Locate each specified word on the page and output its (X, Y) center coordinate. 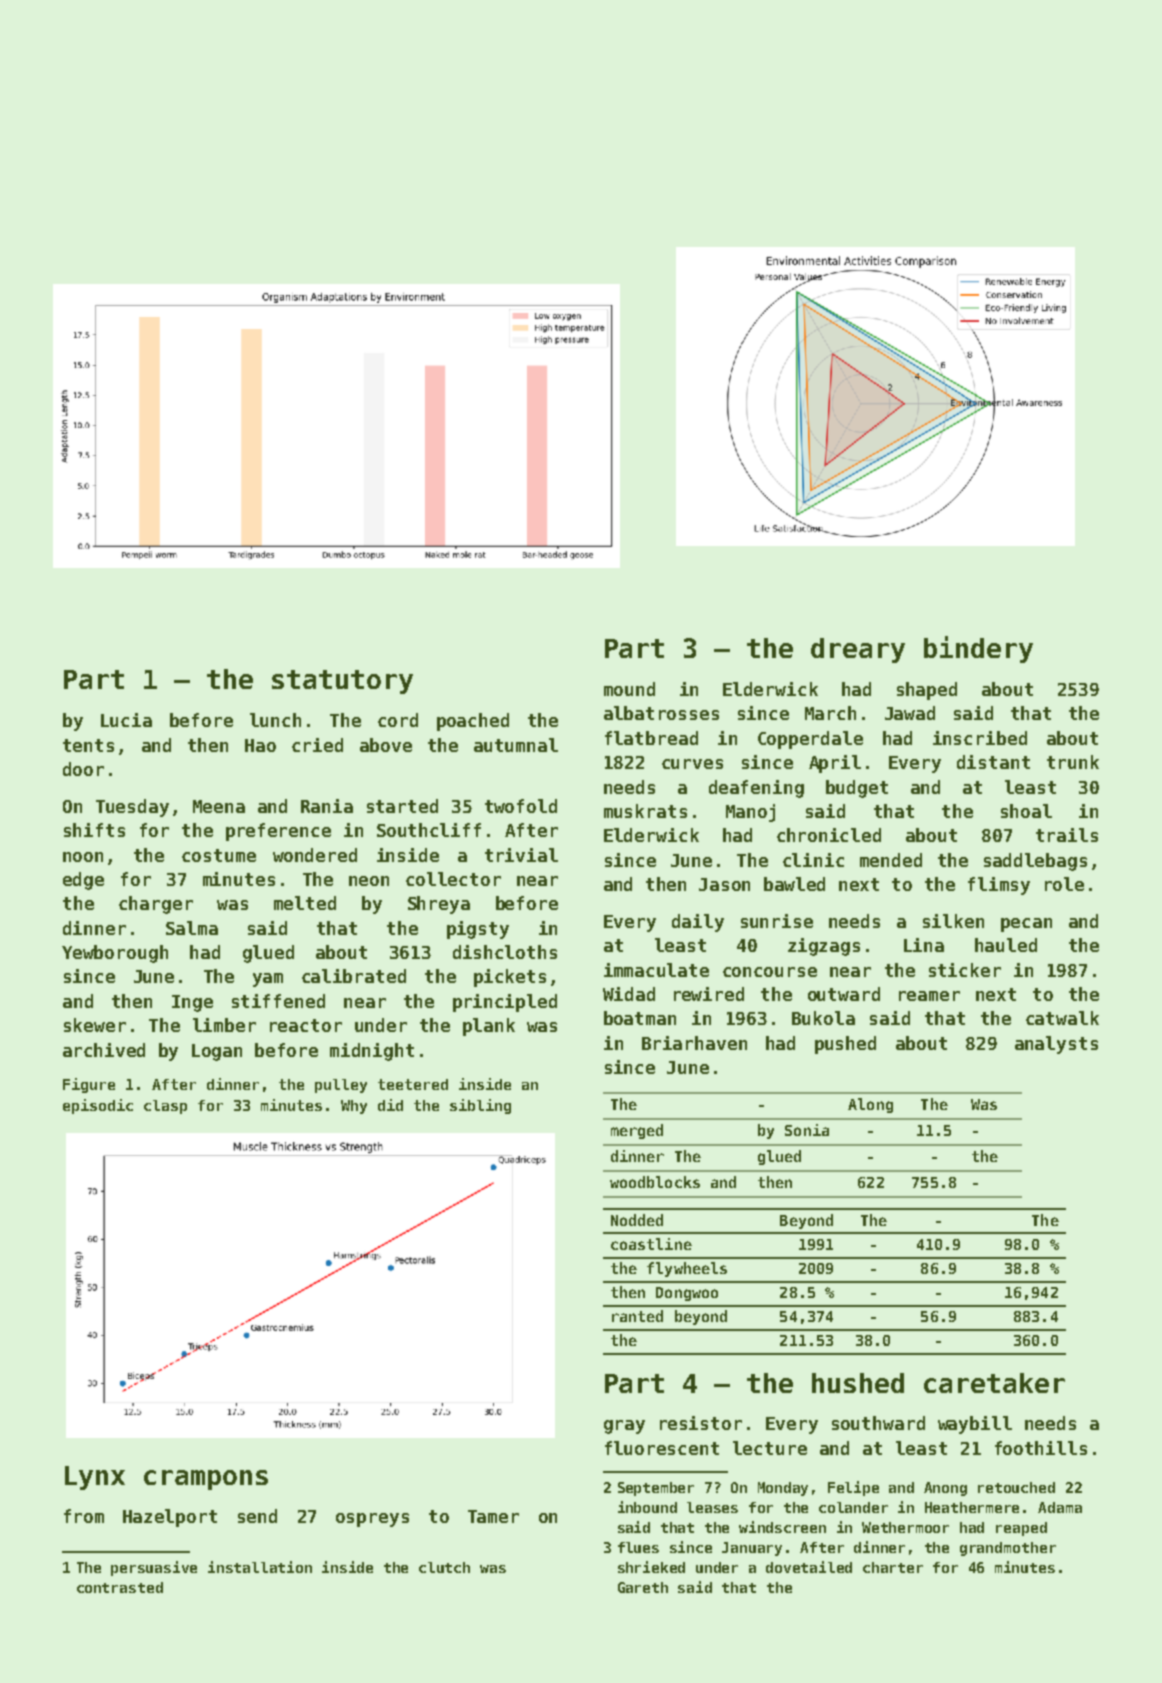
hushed (858, 1383)
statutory (342, 682)
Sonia (807, 1130)
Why (354, 1107)
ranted (637, 1316)
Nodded (637, 1220)
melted (305, 903)
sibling (480, 1106)
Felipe (853, 1488)
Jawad (910, 713)
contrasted (120, 1587)
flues (638, 1547)
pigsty (478, 930)
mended (891, 860)
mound (629, 689)
